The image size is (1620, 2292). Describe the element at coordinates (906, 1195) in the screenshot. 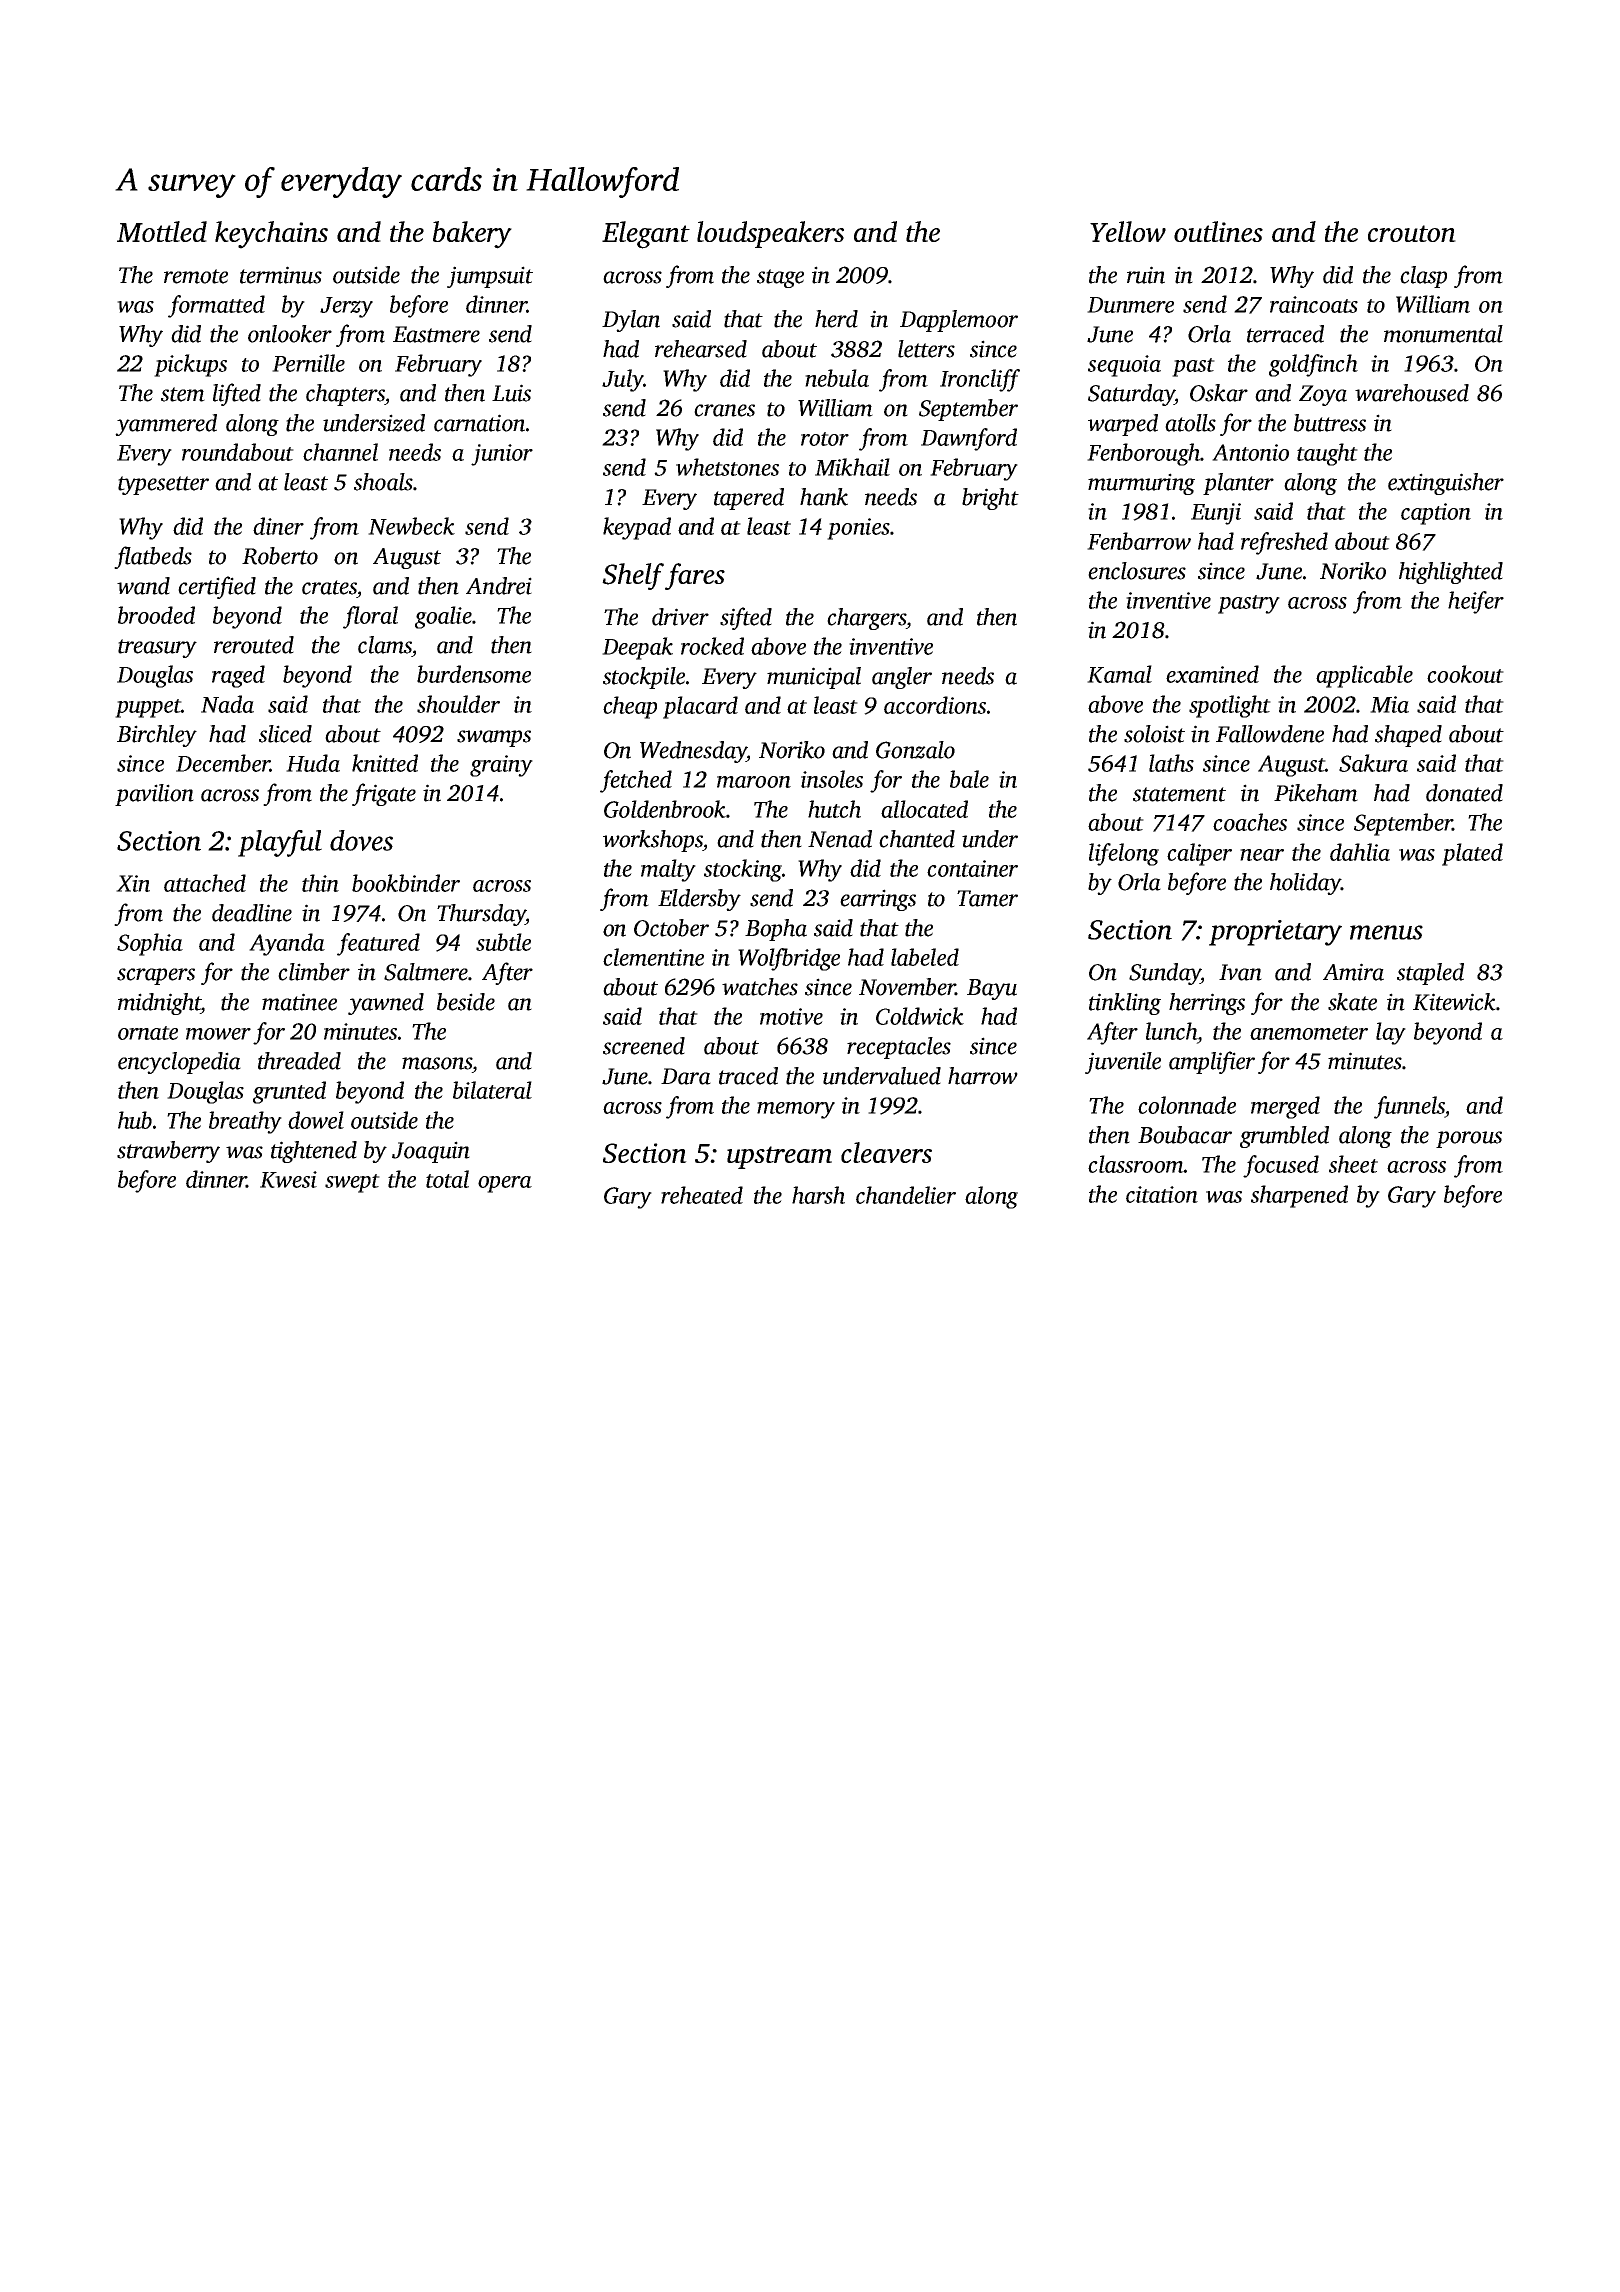

I see `chandelier` at that location.
